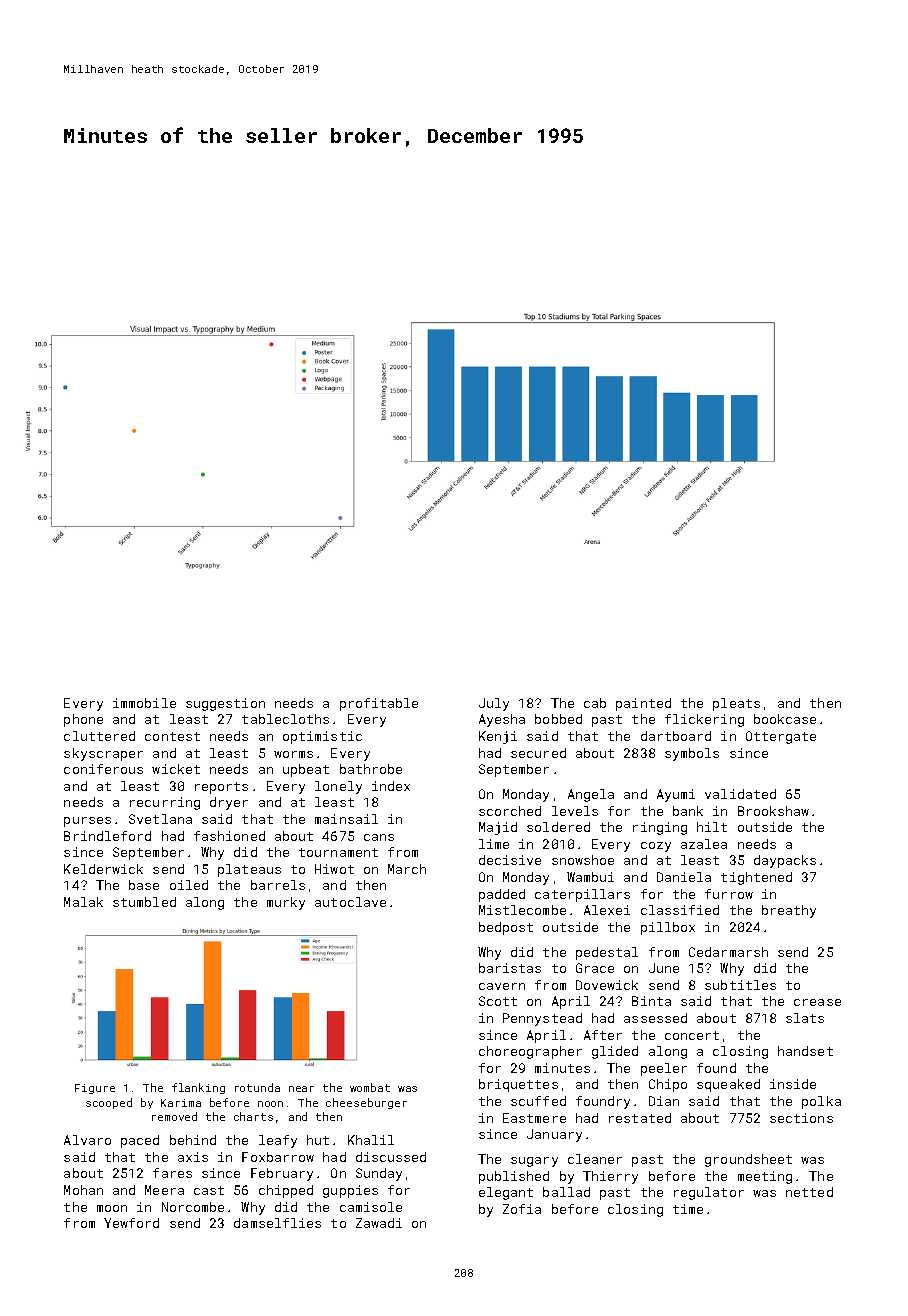 The height and width of the screenshot is (1316, 908). What do you see at coordinates (498, 1001) in the screenshot?
I see `Scott` at bounding box center [498, 1001].
